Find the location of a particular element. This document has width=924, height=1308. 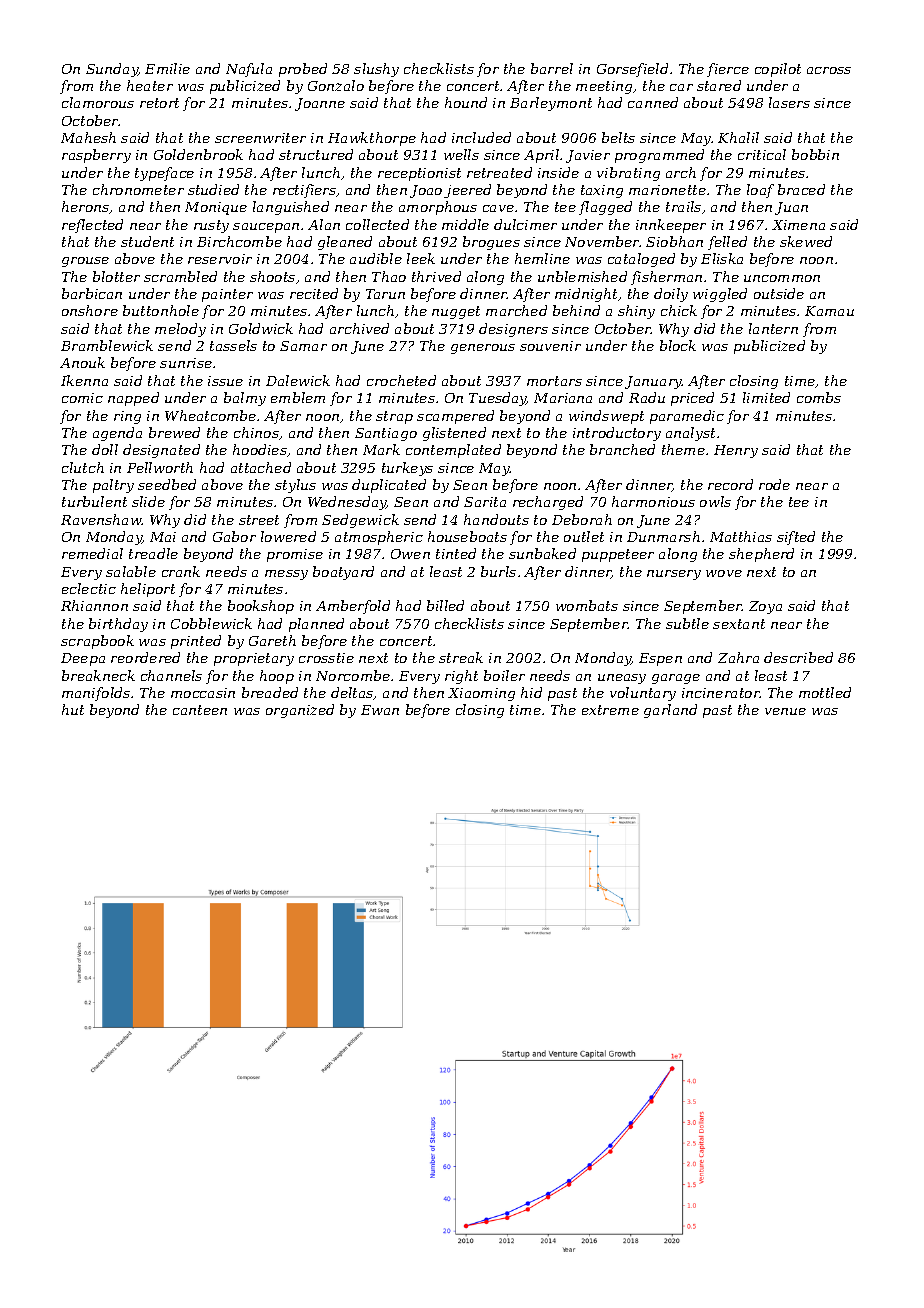

sifted is located at coordinates (796, 538).
